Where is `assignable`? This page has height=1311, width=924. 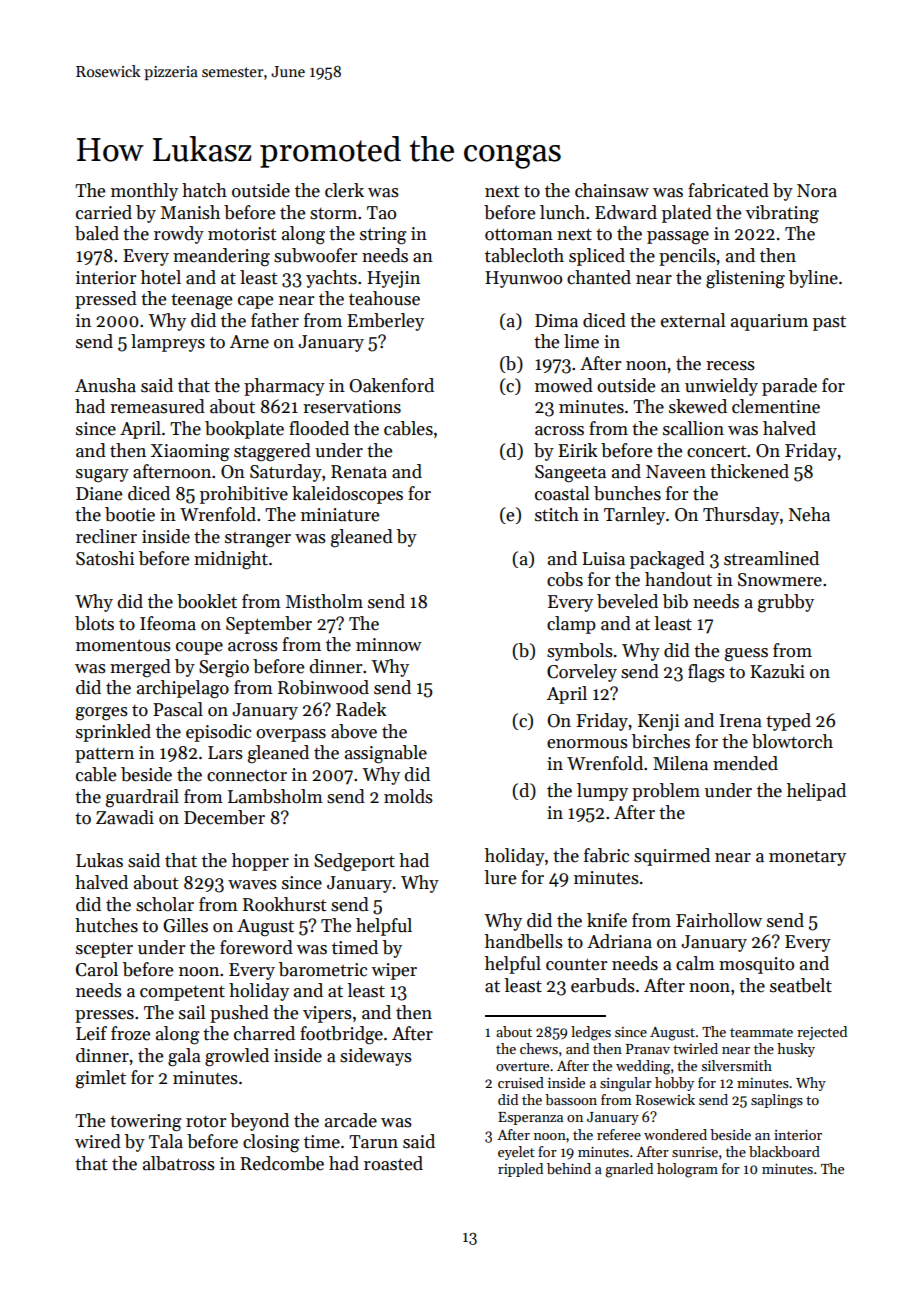 assignable is located at coordinates (386, 754).
